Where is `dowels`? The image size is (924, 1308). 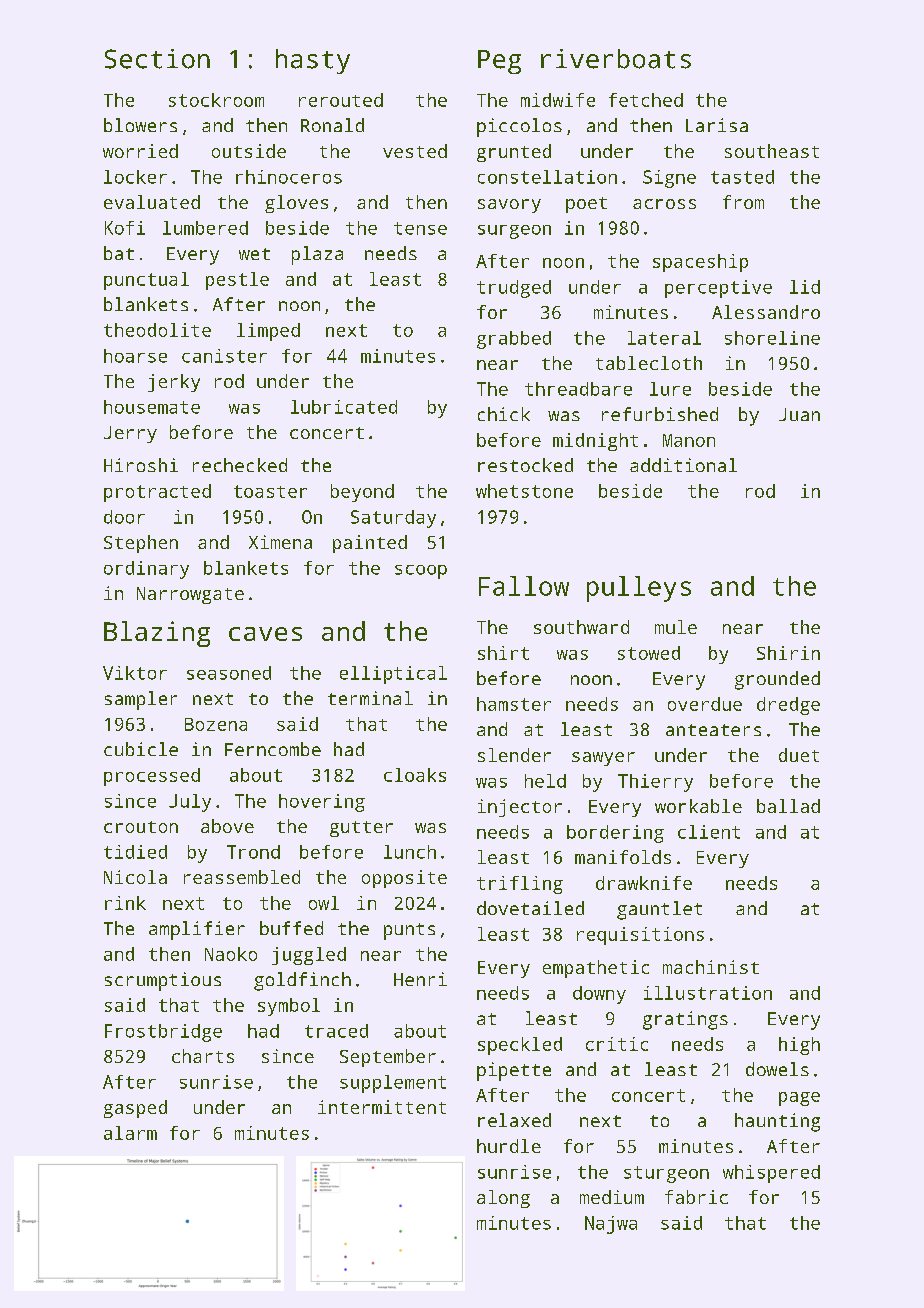 dowels is located at coordinates (777, 1069).
